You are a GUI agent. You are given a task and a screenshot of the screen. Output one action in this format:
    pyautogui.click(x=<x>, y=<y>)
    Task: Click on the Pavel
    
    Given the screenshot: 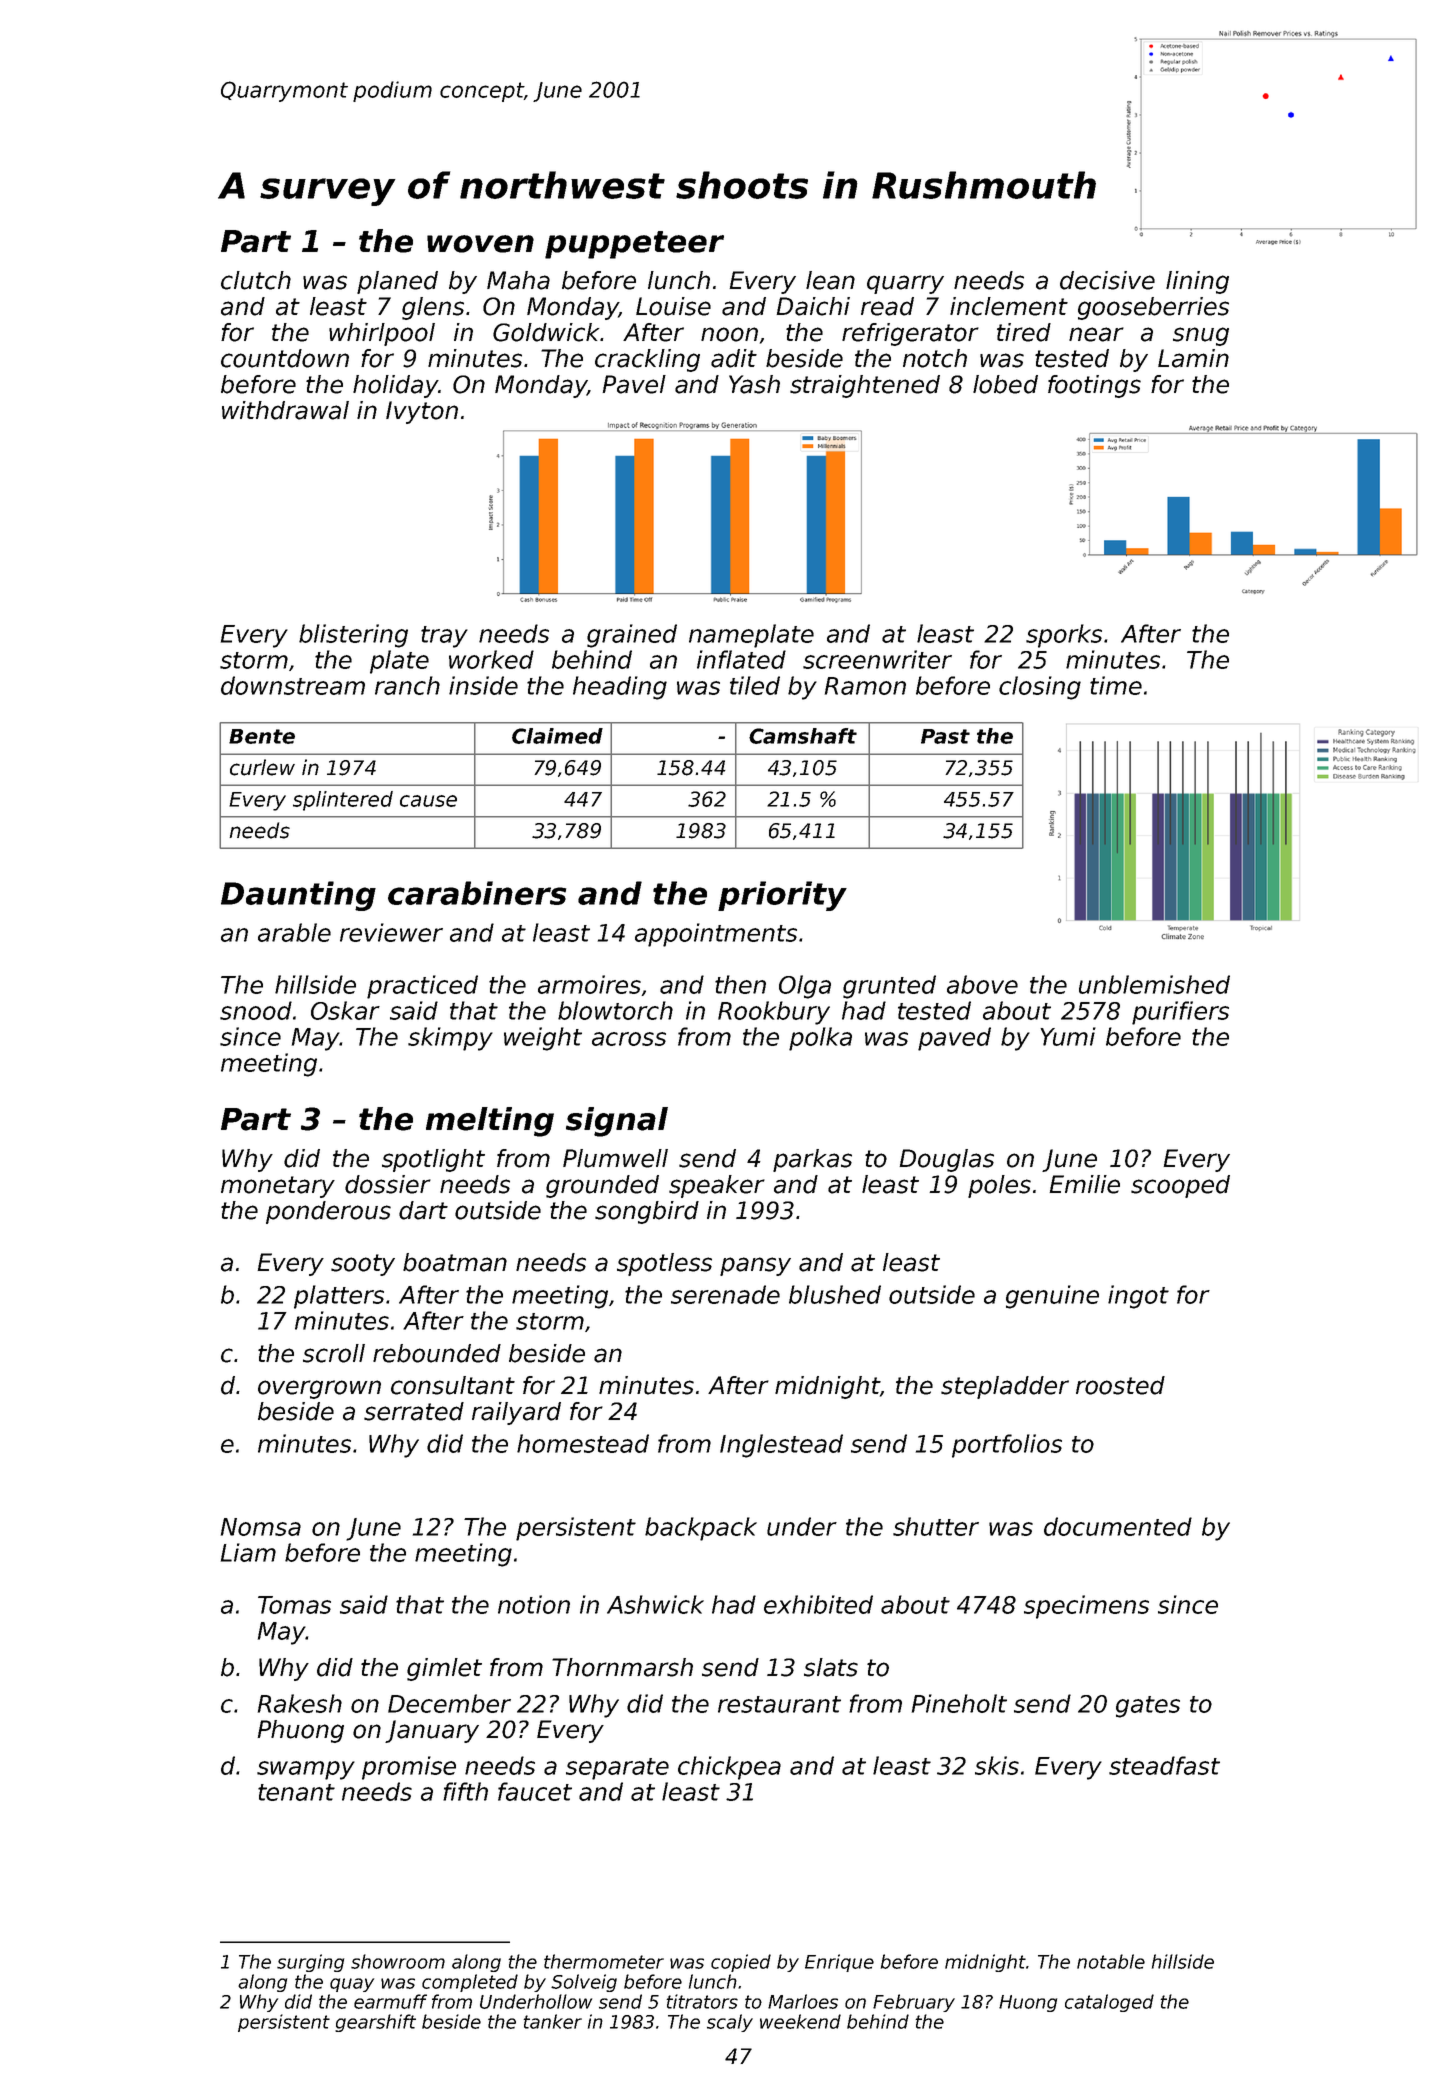 What is the action you would take?
    pyautogui.click(x=634, y=384)
